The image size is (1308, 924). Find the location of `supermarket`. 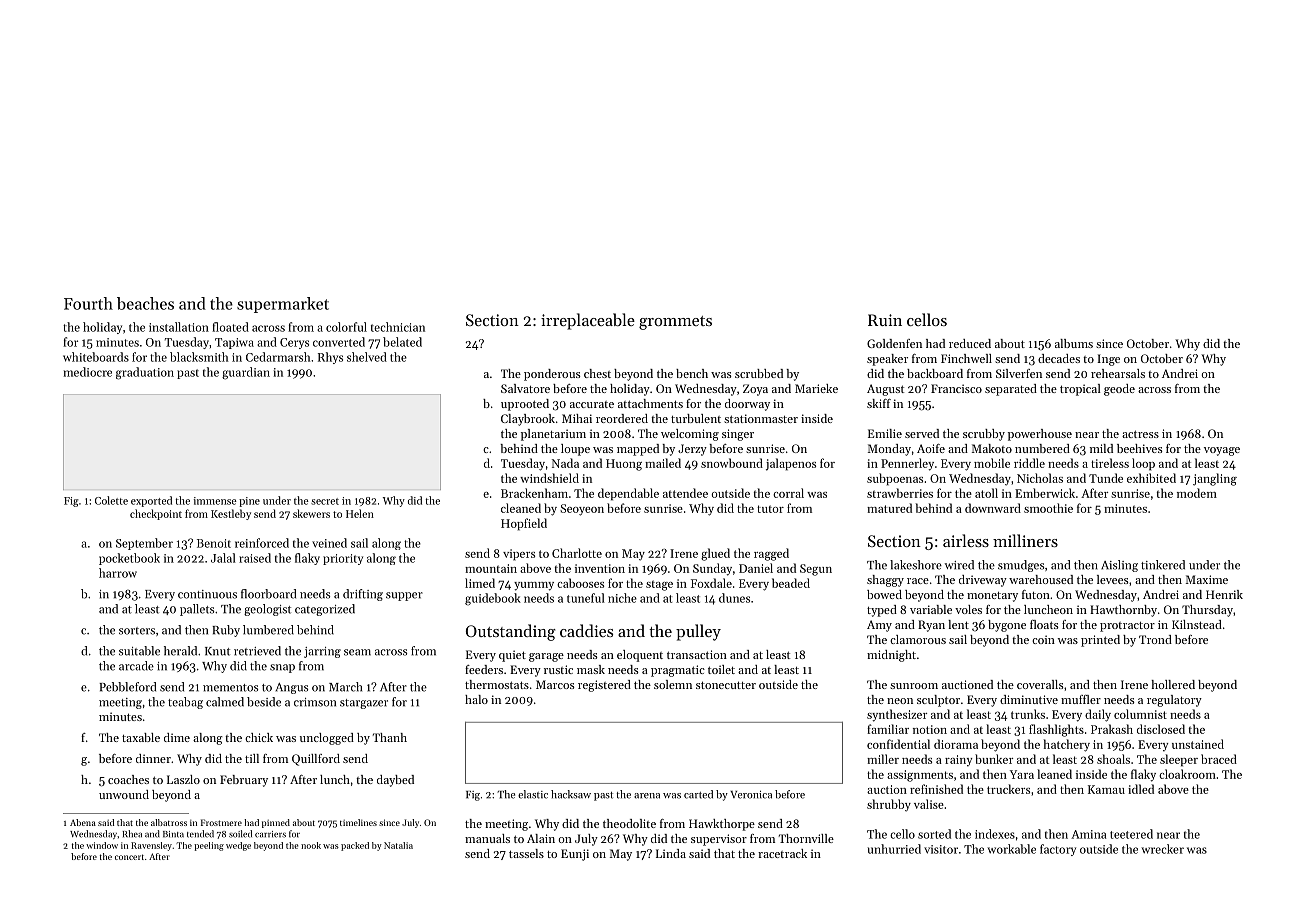

supermarket is located at coordinates (283, 305).
